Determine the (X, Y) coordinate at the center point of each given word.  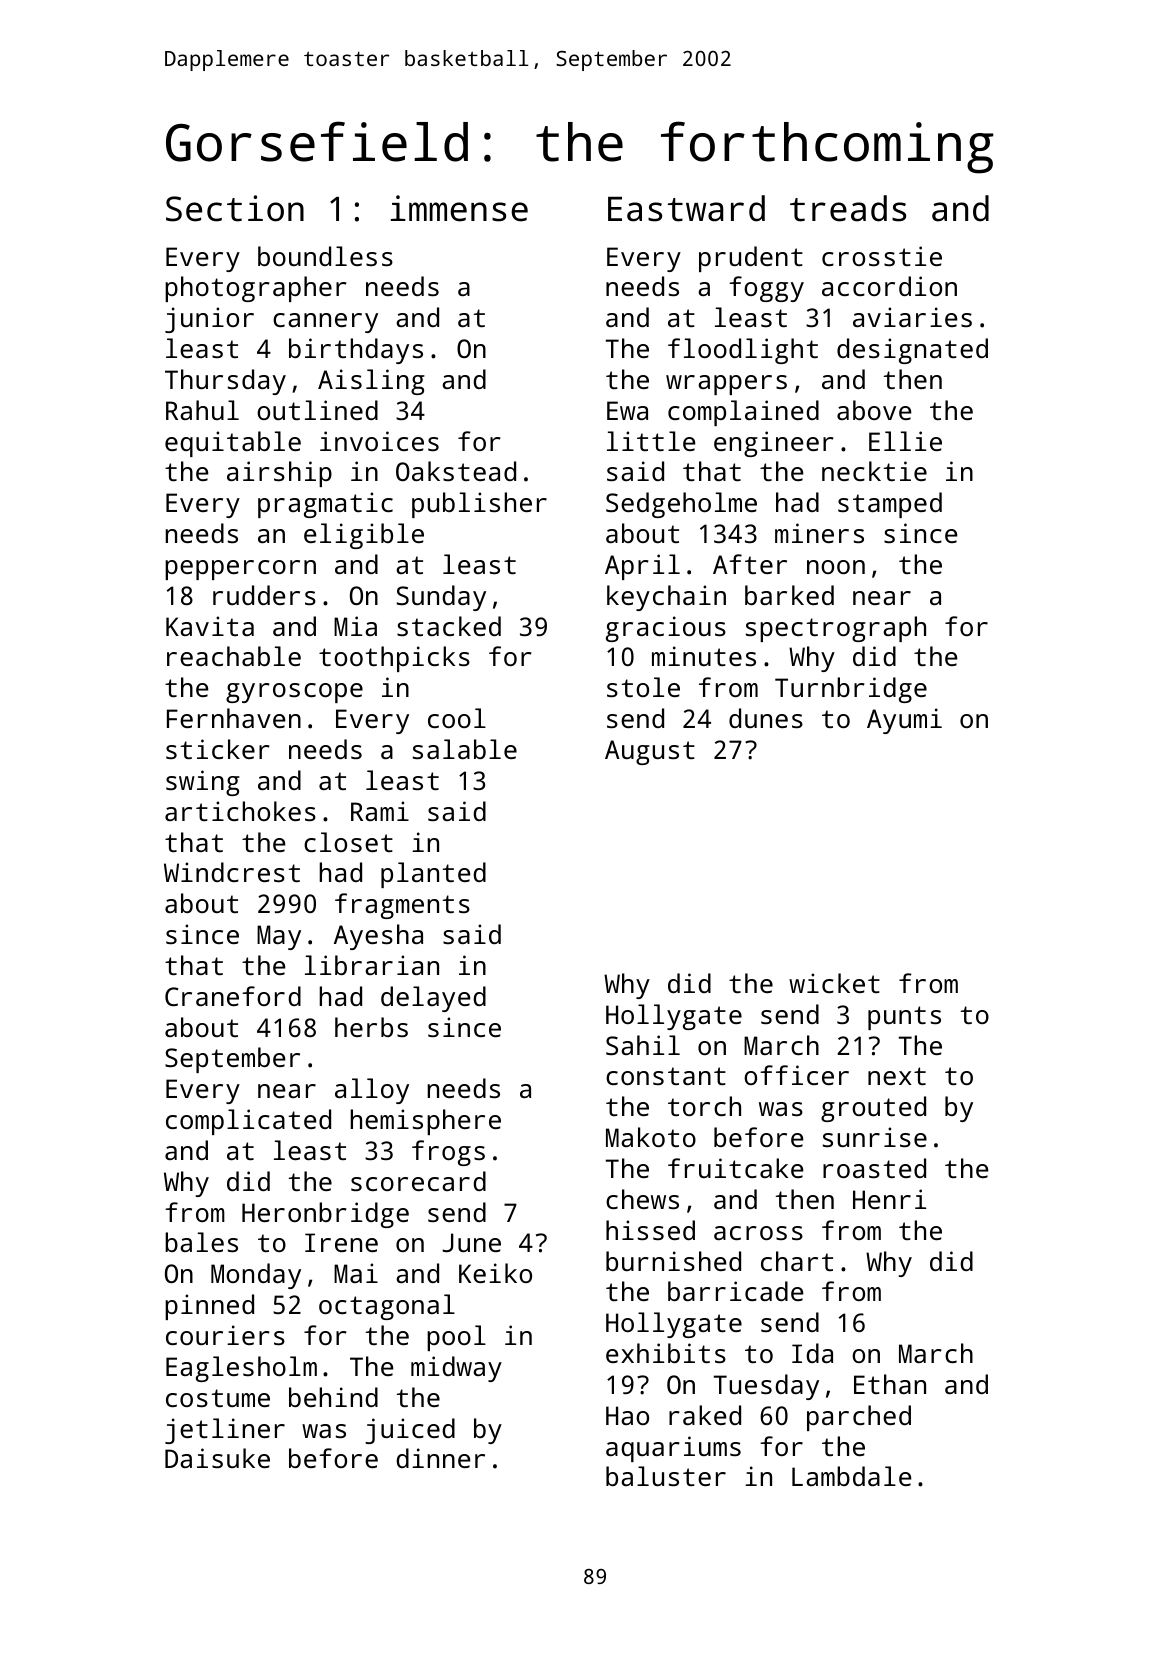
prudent (751, 259)
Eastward (686, 208)
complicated (248, 1122)
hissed (650, 1230)
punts (904, 1018)
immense (459, 208)
